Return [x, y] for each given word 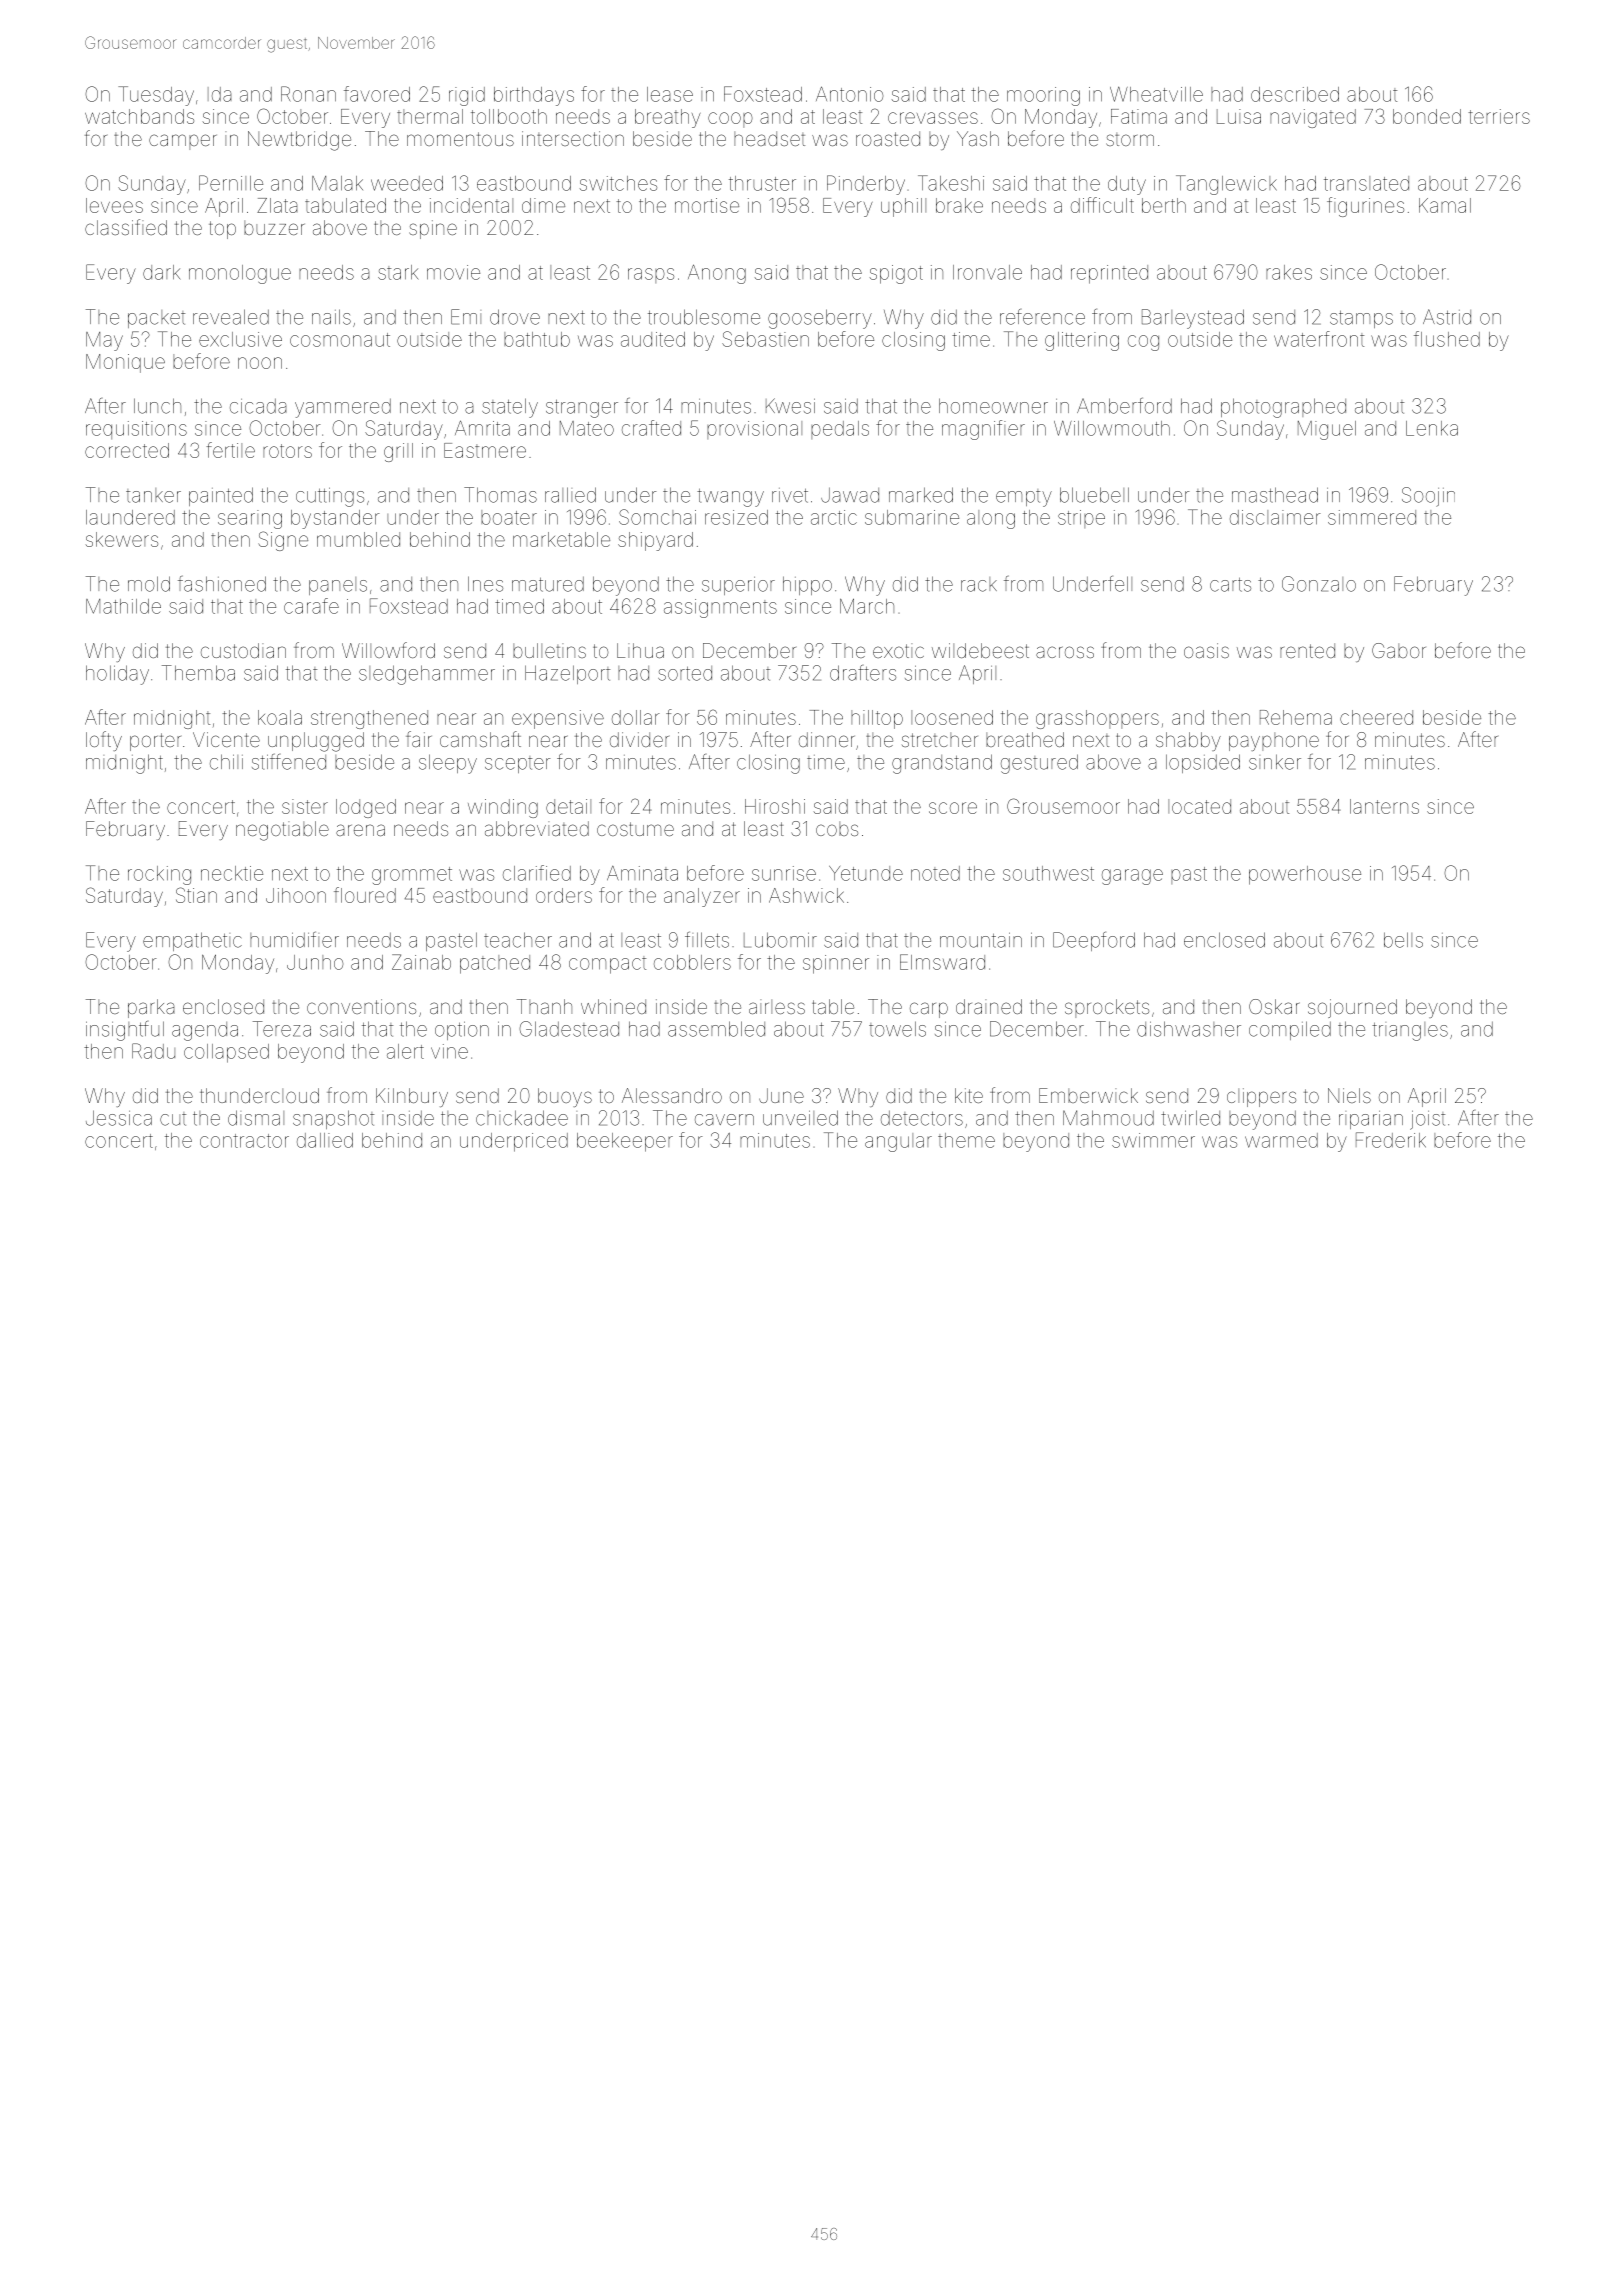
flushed [1447, 339]
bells [1403, 940]
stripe [1081, 519]
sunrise [784, 873]
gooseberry [820, 319]
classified [126, 227]
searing [250, 519]
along [991, 519]
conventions [361, 1006]
